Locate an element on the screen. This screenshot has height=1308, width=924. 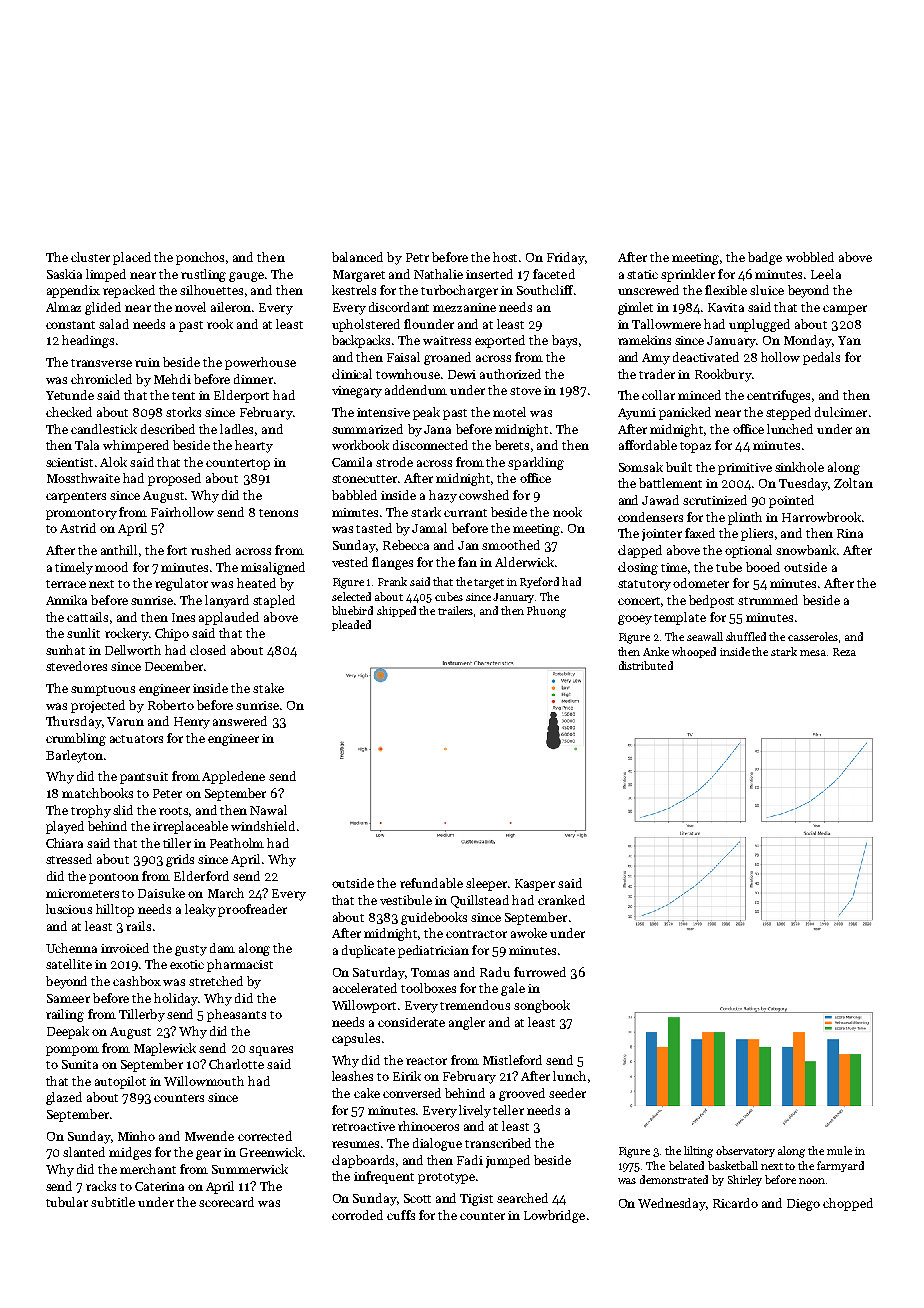
ponchos is located at coordinates (200, 258).
